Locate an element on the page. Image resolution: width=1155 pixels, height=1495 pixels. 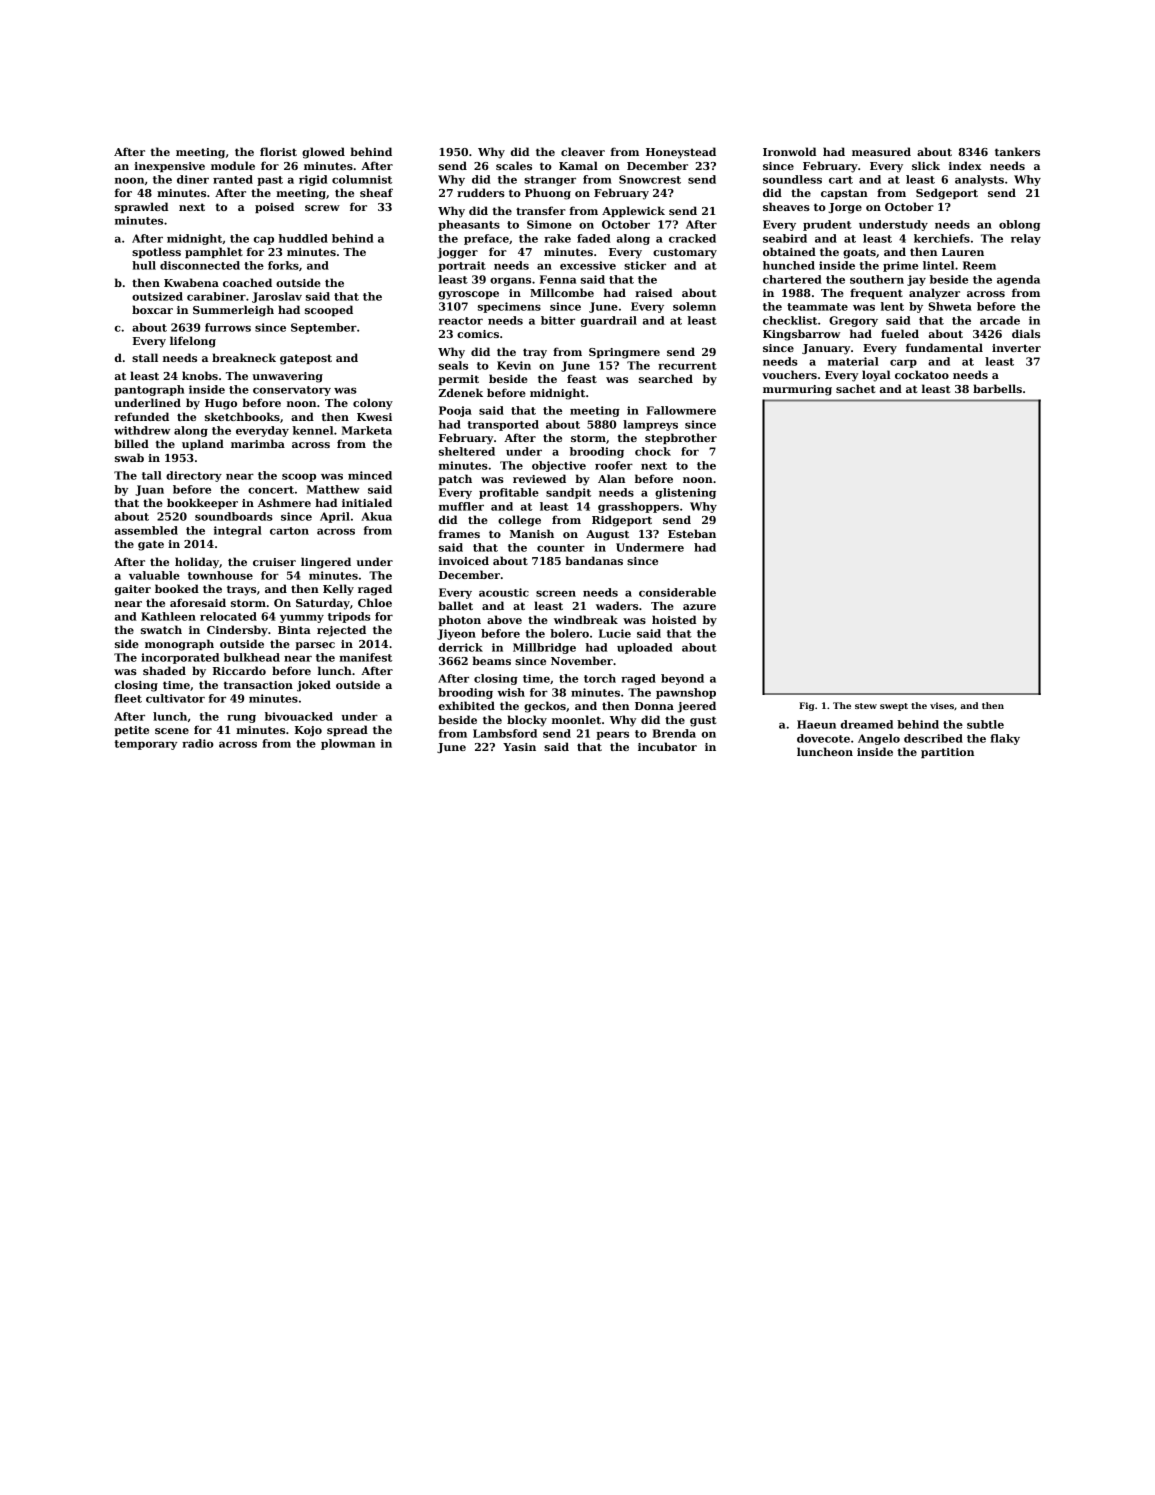
sheltered is located at coordinates (467, 451).
